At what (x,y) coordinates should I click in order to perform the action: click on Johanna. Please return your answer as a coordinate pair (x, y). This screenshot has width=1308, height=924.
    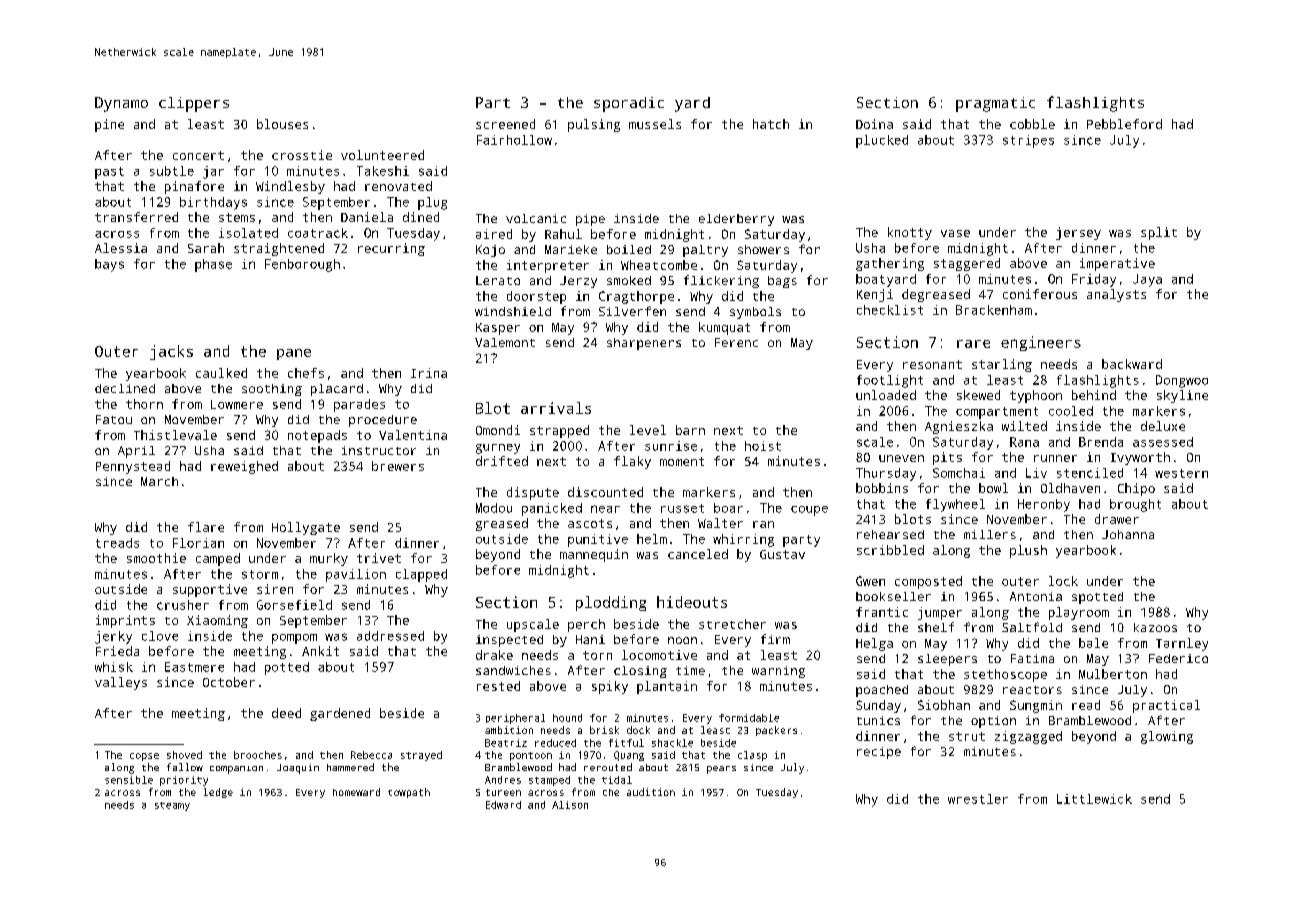
    Looking at the image, I should click on (1128, 534).
